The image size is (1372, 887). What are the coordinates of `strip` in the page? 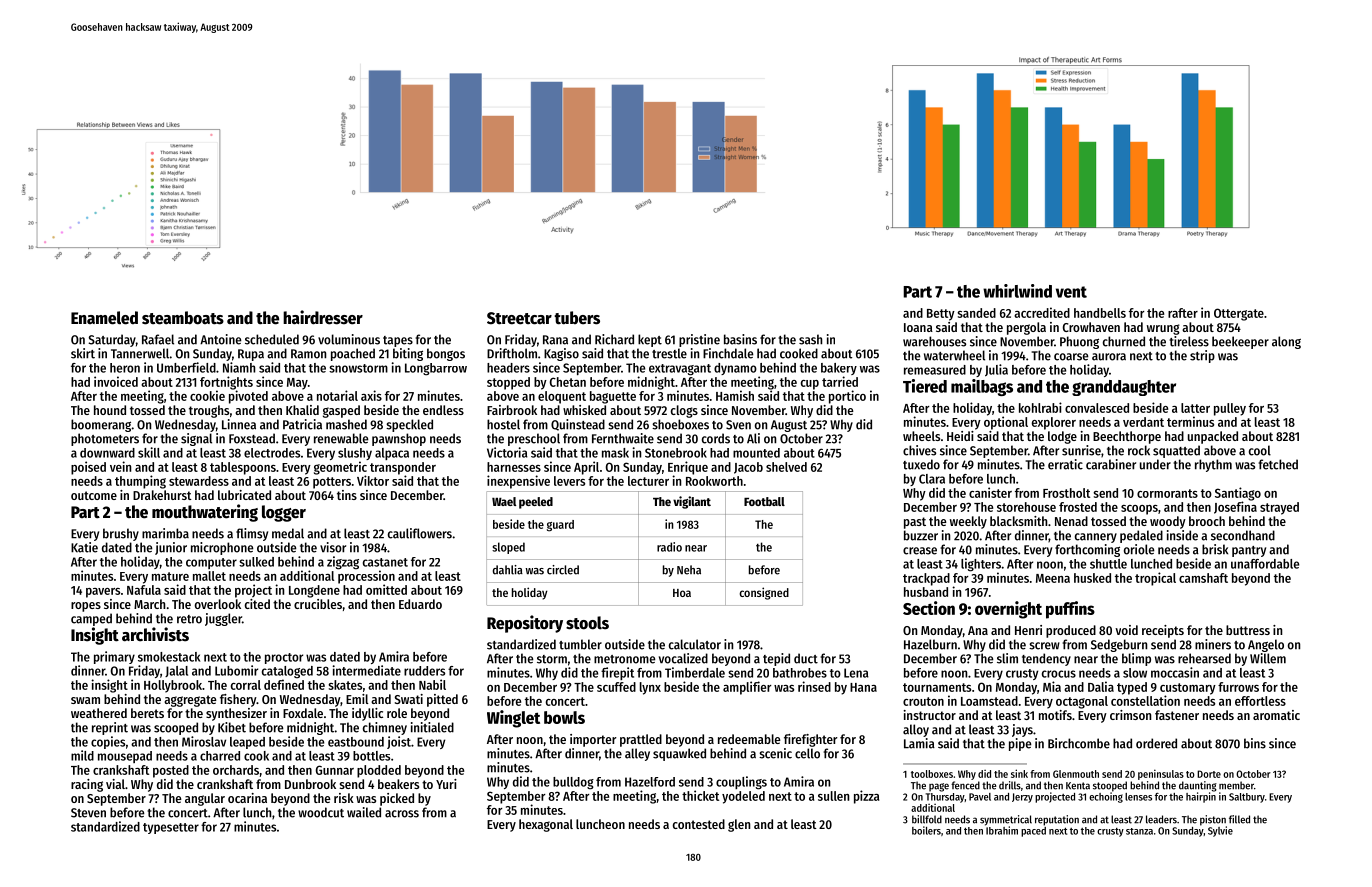 It's located at (1202, 356).
